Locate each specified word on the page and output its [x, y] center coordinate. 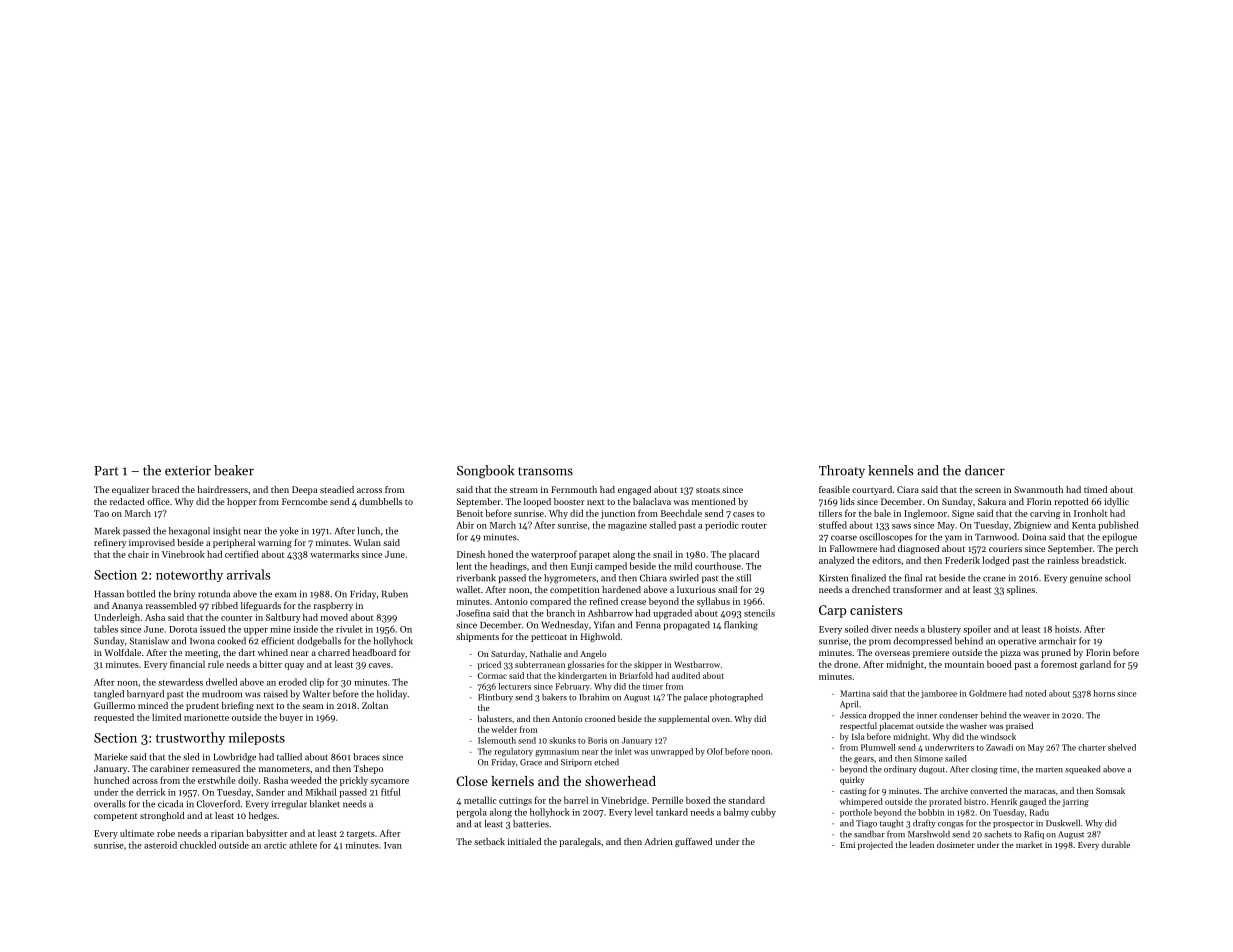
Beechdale [681, 513]
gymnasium [557, 752]
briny [184, 594]
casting [853, 792]
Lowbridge [235, 758]
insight [227, 532]
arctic [275, 845]
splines [1021, 590]
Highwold [600, 637]
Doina [1034, 537]
